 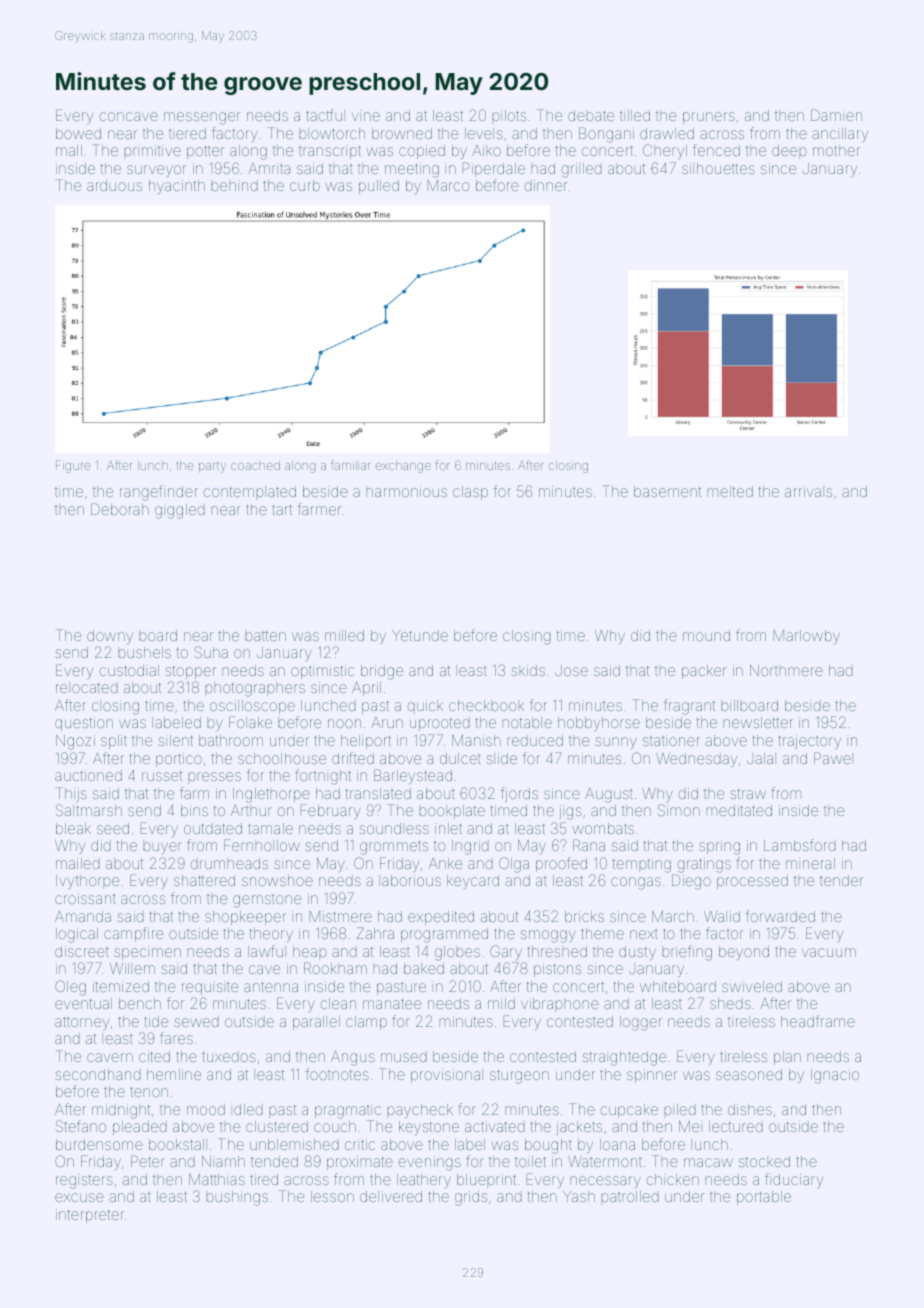 I want to click on Amrita, so click(x=269, y=168).
